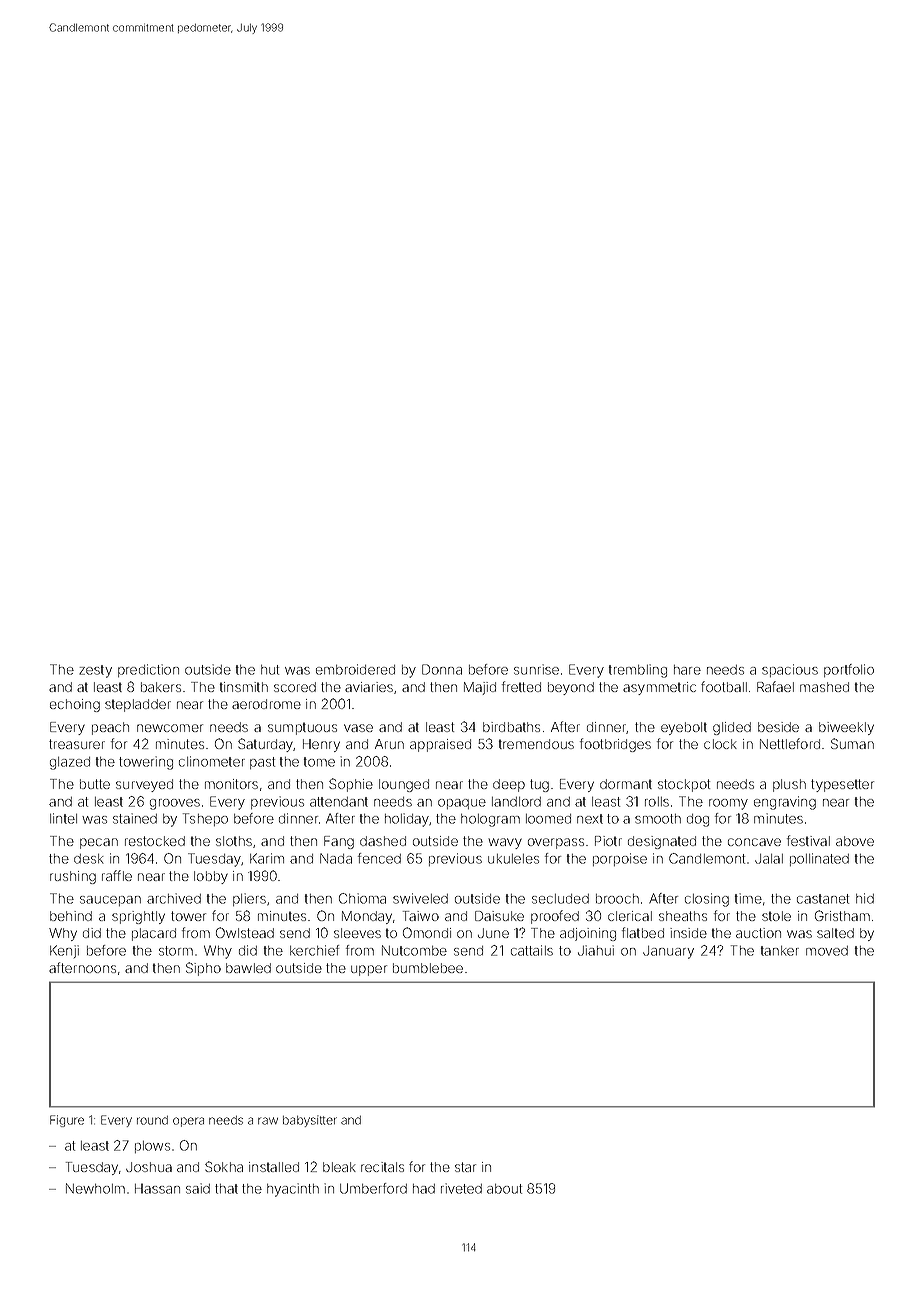 This document has height=1308, width=924. What do you see at coordinates (148, 670) in the document?
I see `prediction` at bounding box center [148, 670].
